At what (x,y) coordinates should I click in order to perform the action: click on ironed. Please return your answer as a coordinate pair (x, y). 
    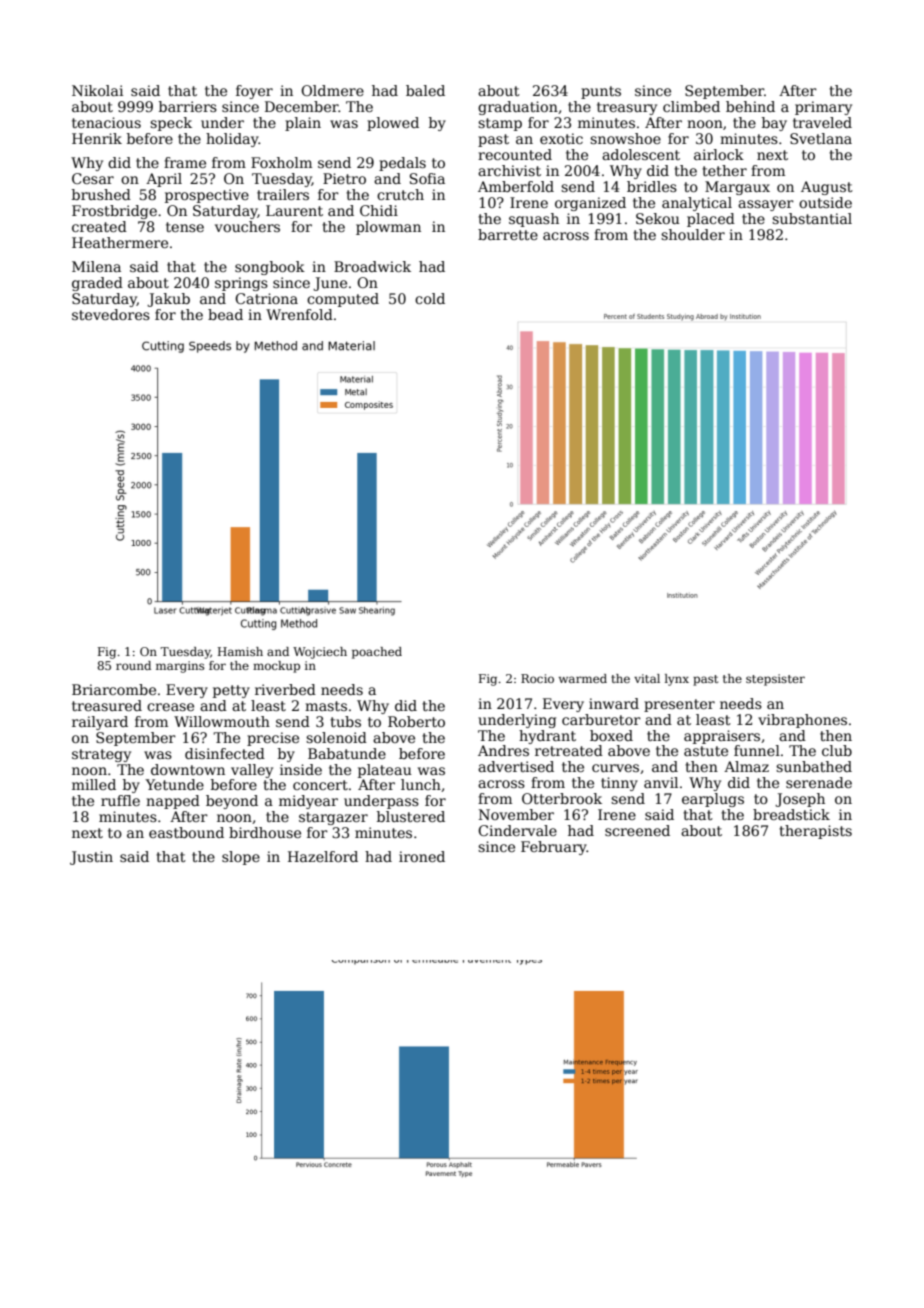
    Looking at the image, I should click on (422, 856).
